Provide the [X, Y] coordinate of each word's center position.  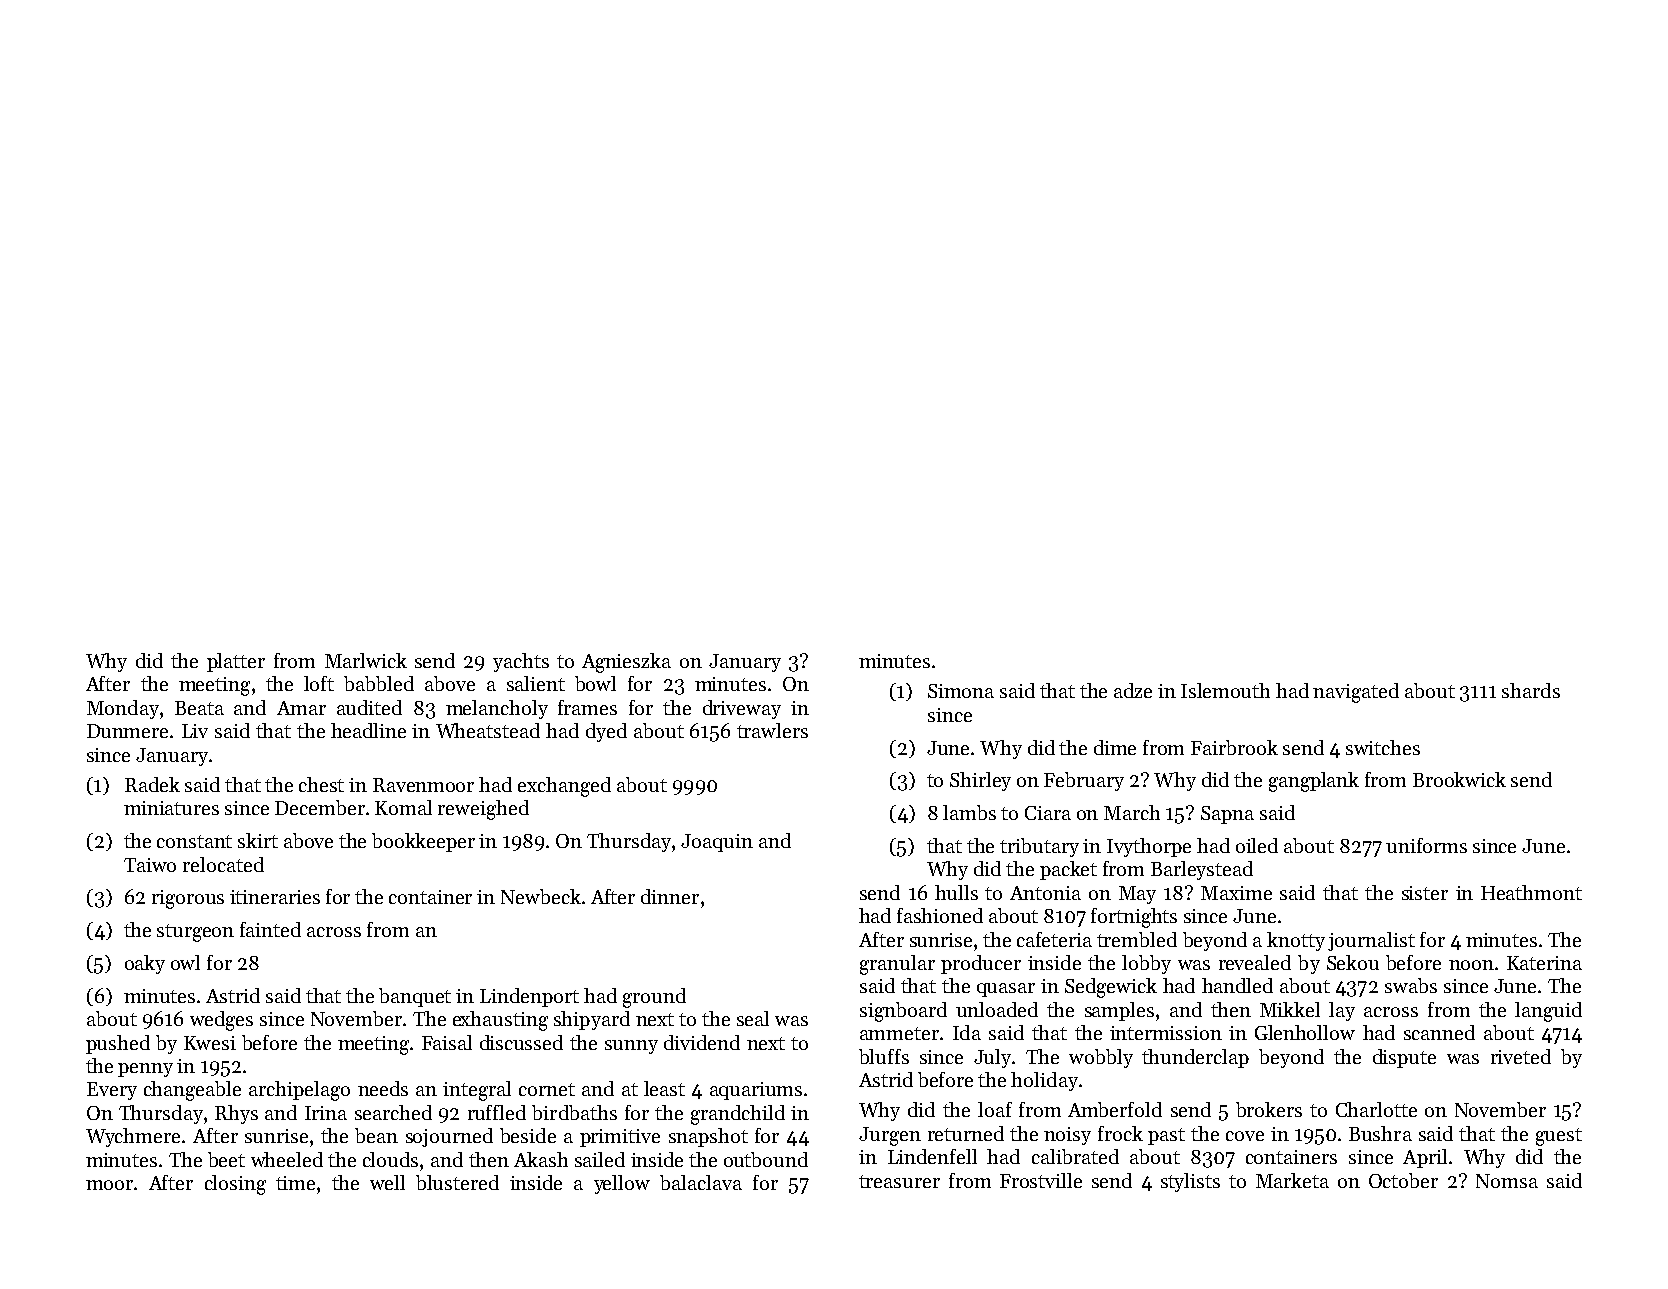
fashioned [940, 915]
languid [1548, 1012]
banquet [415, 997]
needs [383, 1088]
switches [1383, 747]
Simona [961, 691]
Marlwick [366, 660]
